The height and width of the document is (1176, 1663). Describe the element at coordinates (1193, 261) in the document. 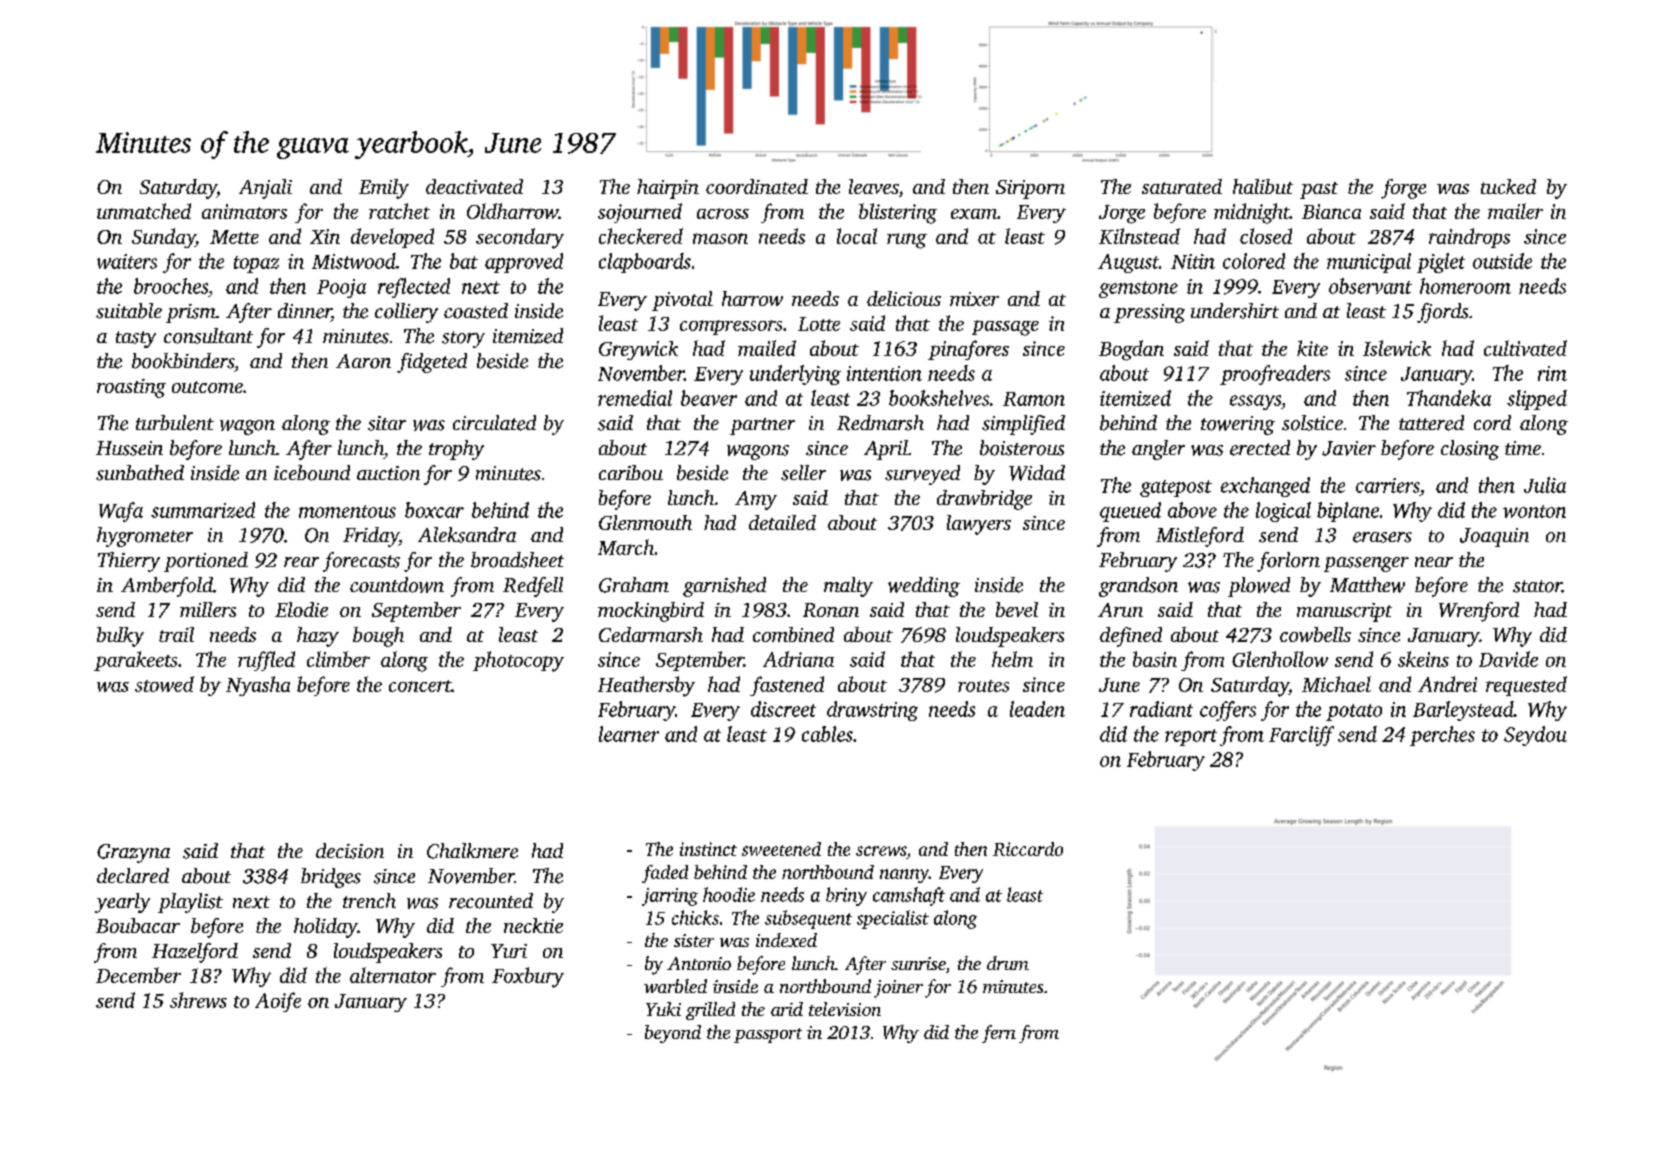

I see `Nitin` at that location.
